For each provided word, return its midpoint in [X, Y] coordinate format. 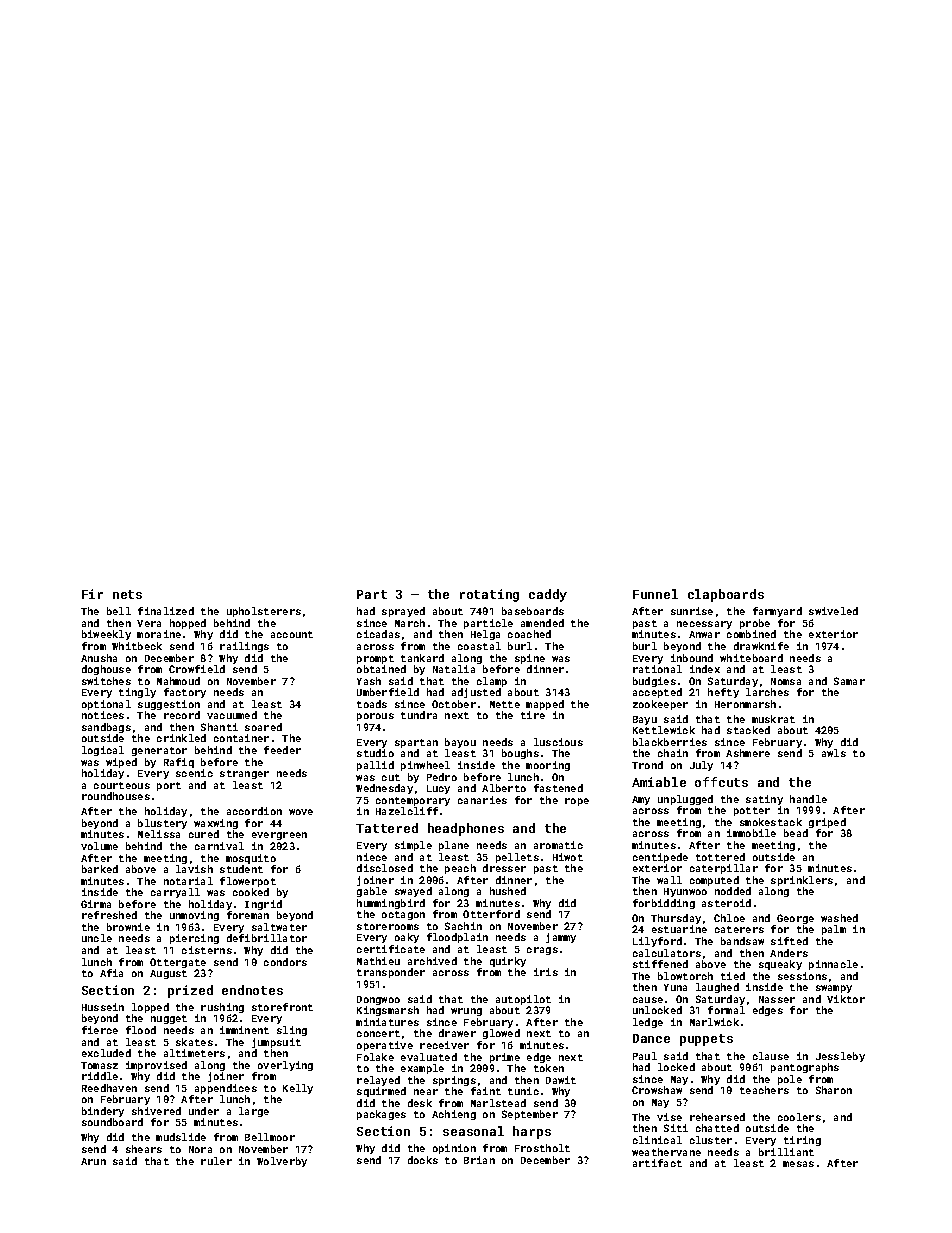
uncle [97, 938]
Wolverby [282, 1162]
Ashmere [748, 753]
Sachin [463, 926]
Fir [92, 594]
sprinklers [802, 881]
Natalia [454, 669]
